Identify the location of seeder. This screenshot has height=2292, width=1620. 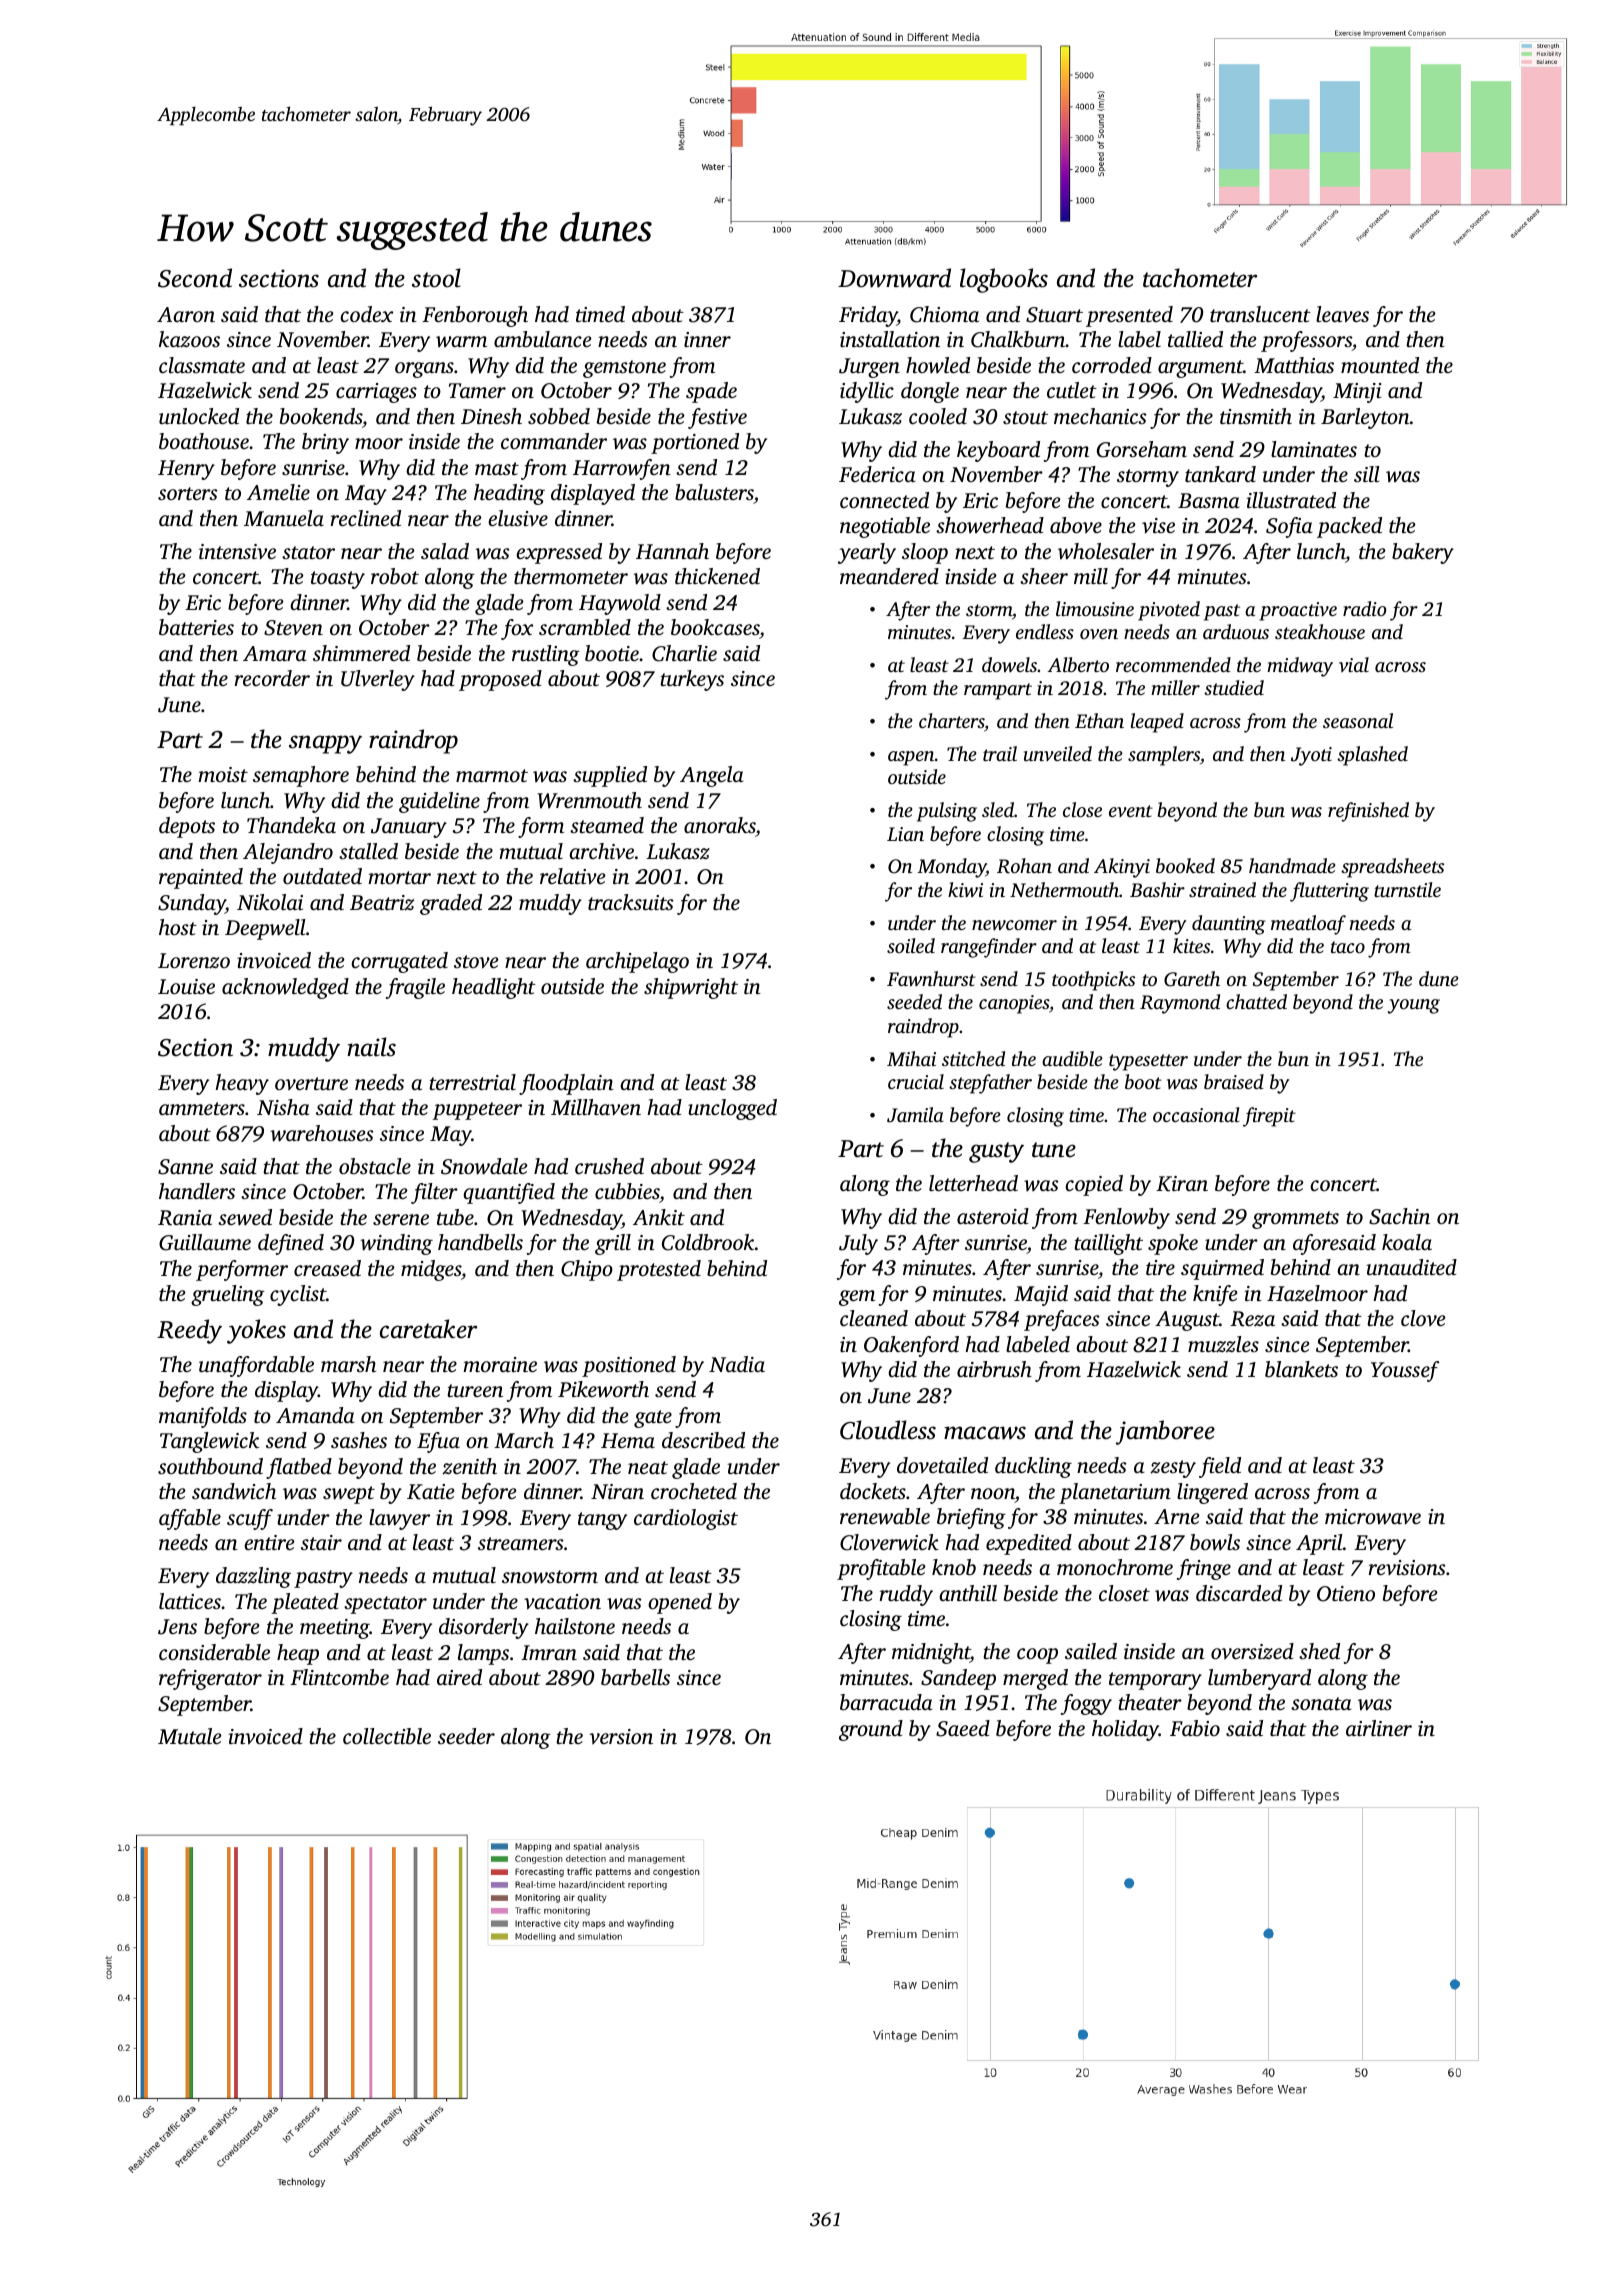
(466, 1736).
